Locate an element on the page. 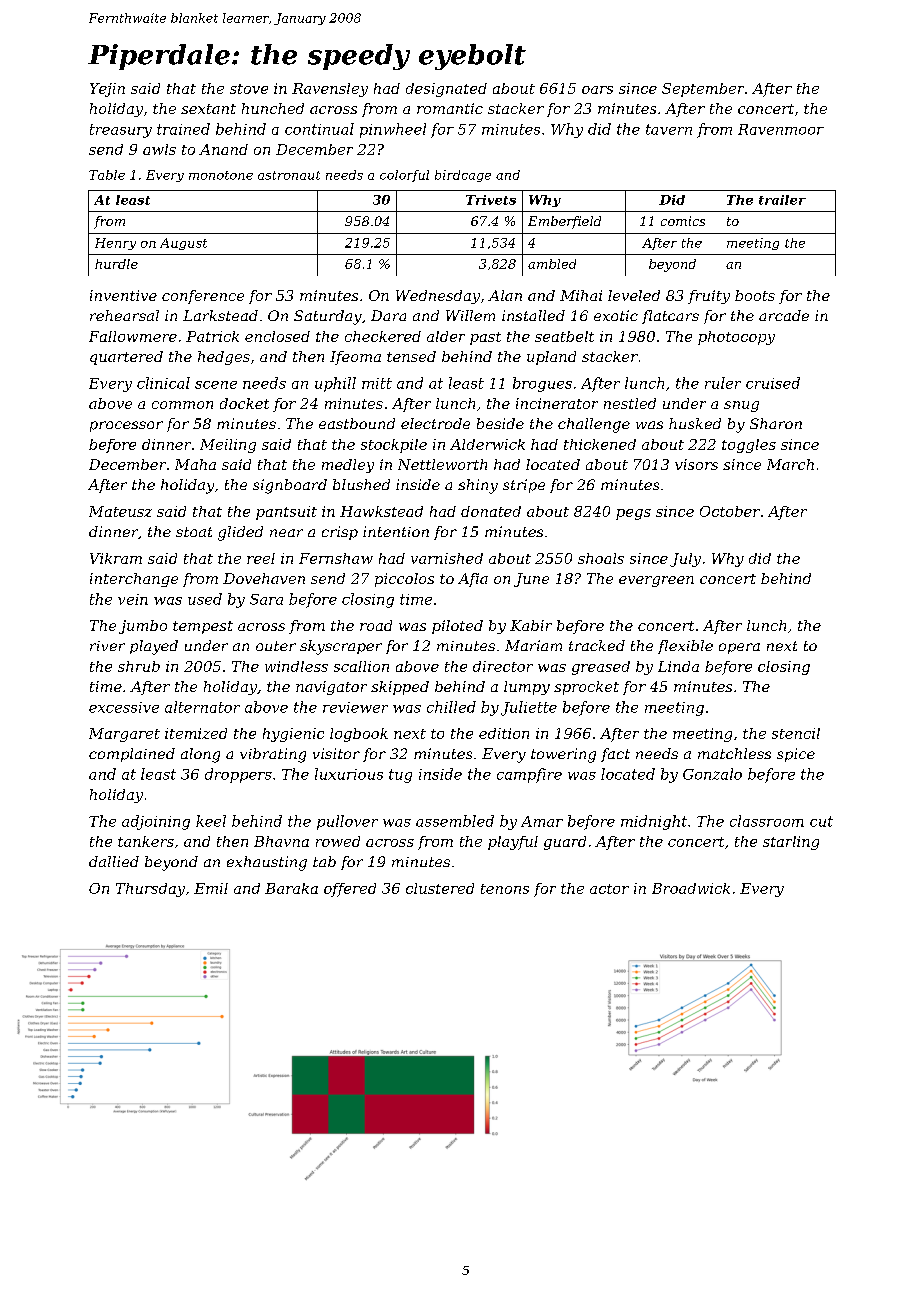 This document has height=1308, width=924. fruity is located at coordinates (709, 297).
